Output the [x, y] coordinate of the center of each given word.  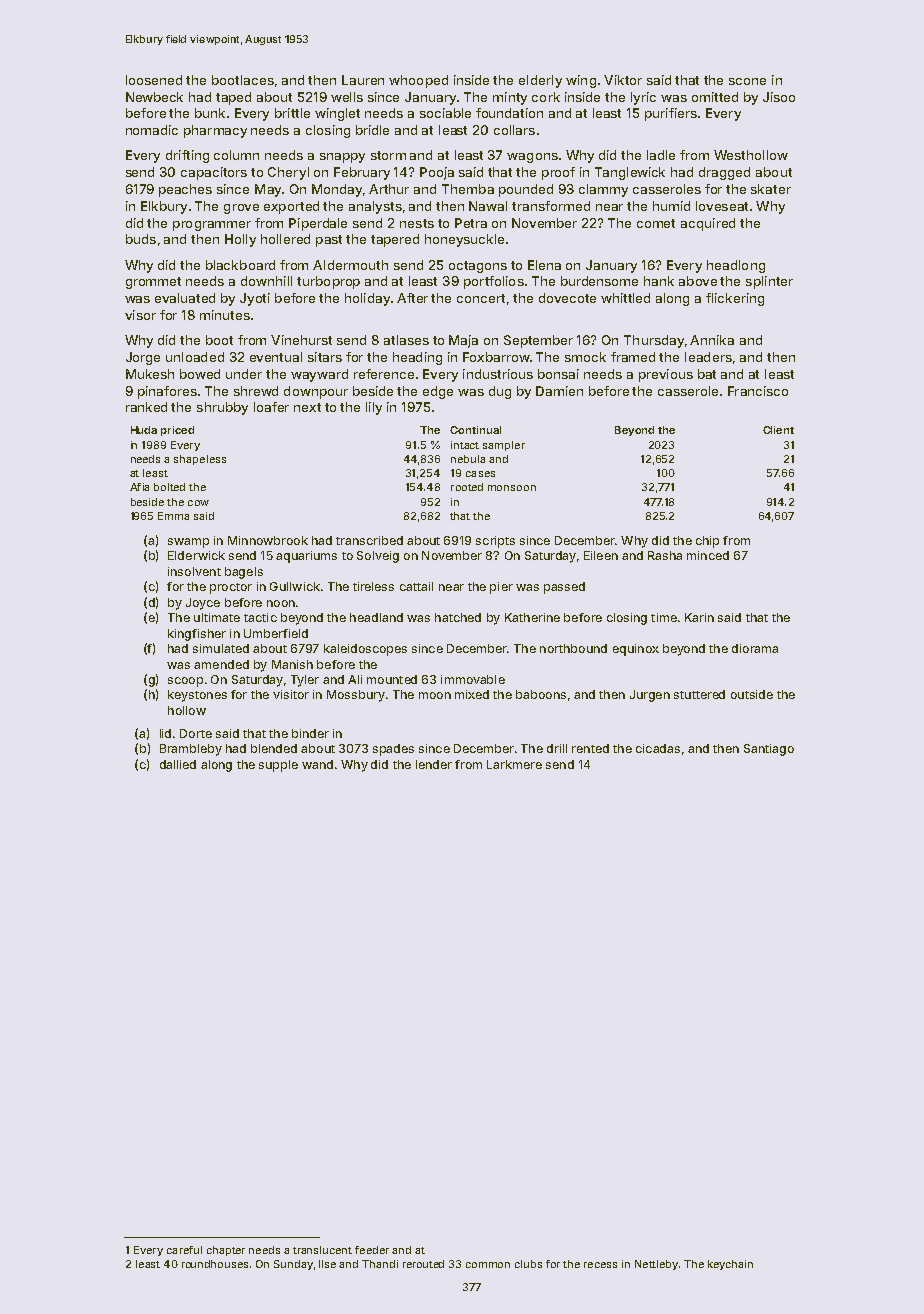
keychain [730, 1265]
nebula [468, 459]
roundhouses [215, 1264]
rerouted [423, 1264]
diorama [755, 648]
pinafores [167, 392]
